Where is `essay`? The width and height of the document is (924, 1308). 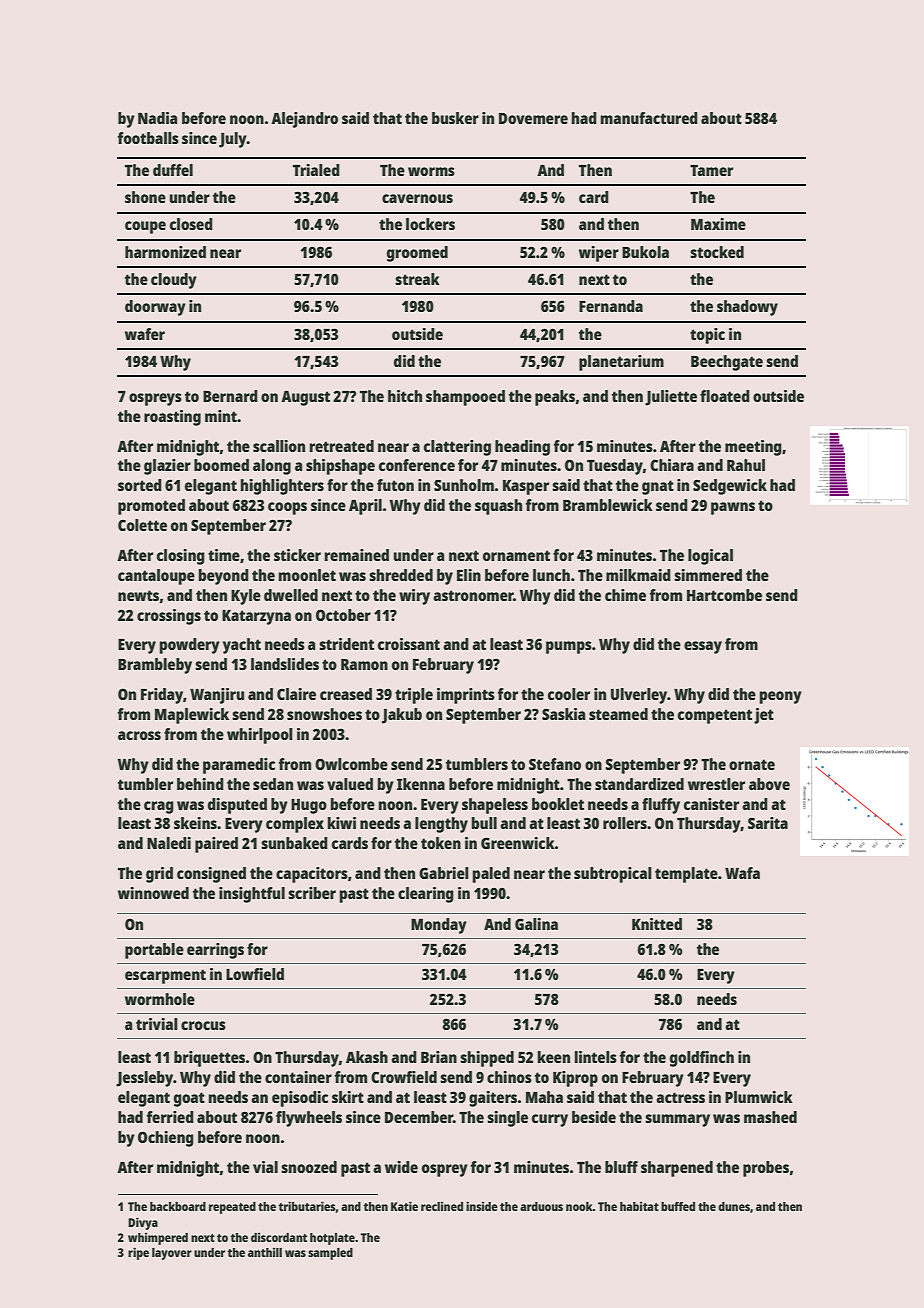
essay is located at coordinates (703, 647).
